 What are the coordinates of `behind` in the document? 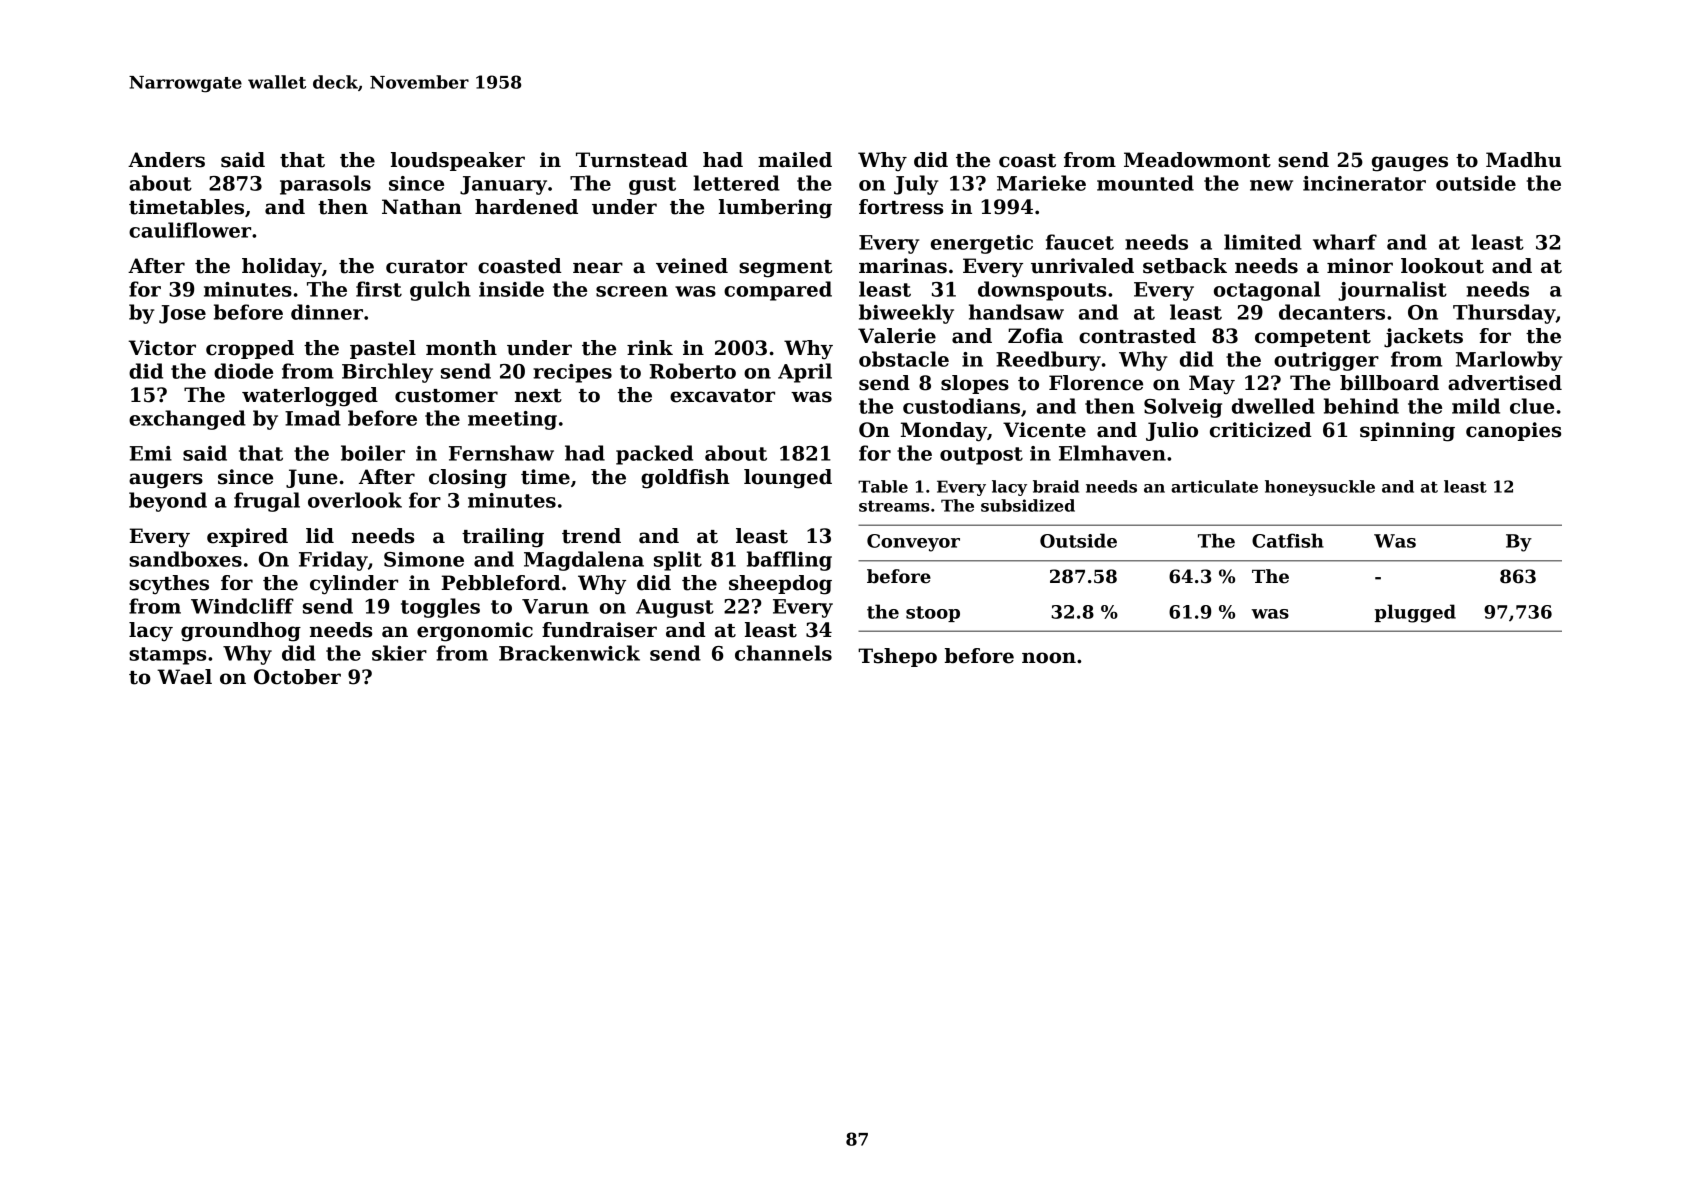 It's located at (1361, 406).
